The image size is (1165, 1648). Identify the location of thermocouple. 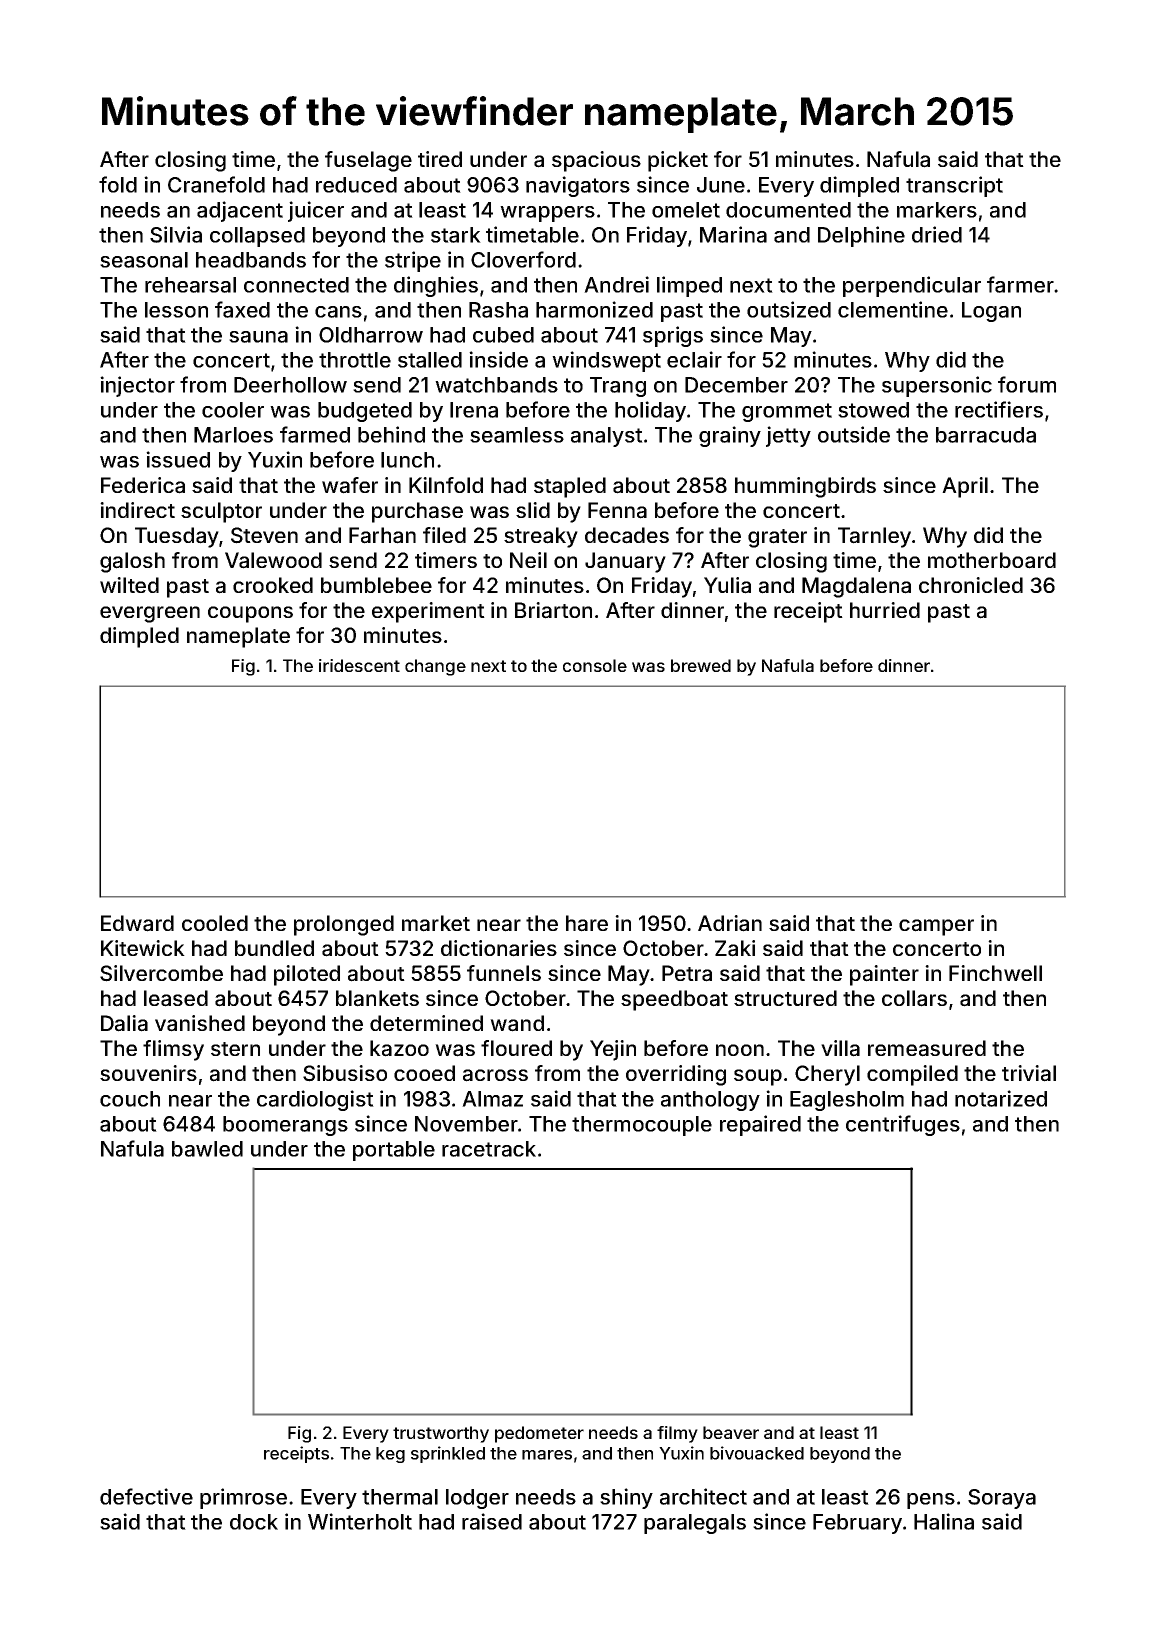
(642, 1126).
